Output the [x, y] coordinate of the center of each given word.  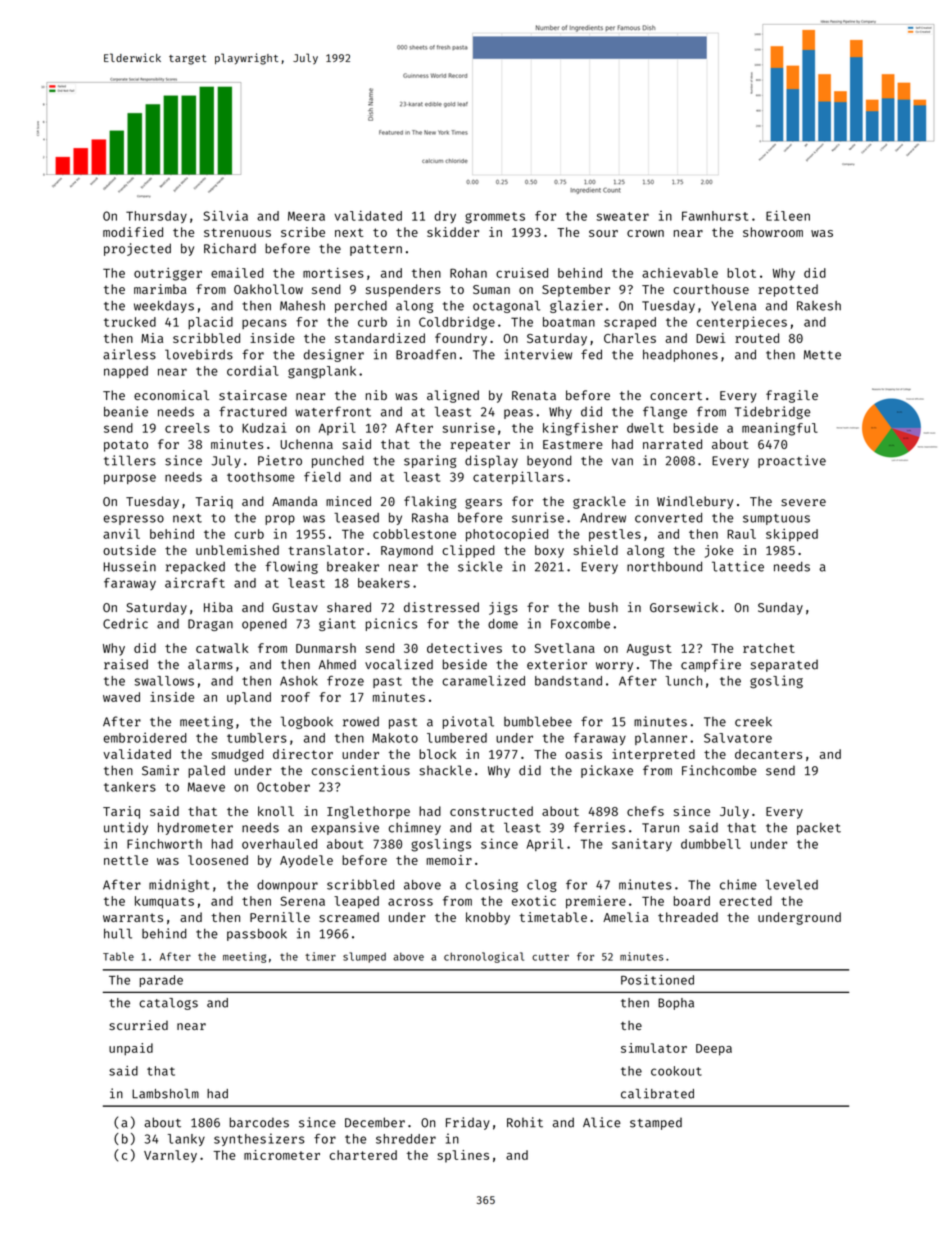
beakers [384, 583]
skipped [792, 535]
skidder [453, 232]
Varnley [170, 1156]
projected [137, 249]
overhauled [279, 844]
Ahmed [337, 664]
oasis [583, 754]
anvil [121, 534]
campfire [711, 665]
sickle [480, 566]
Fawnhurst [715, 216]
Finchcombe [719, 770]
